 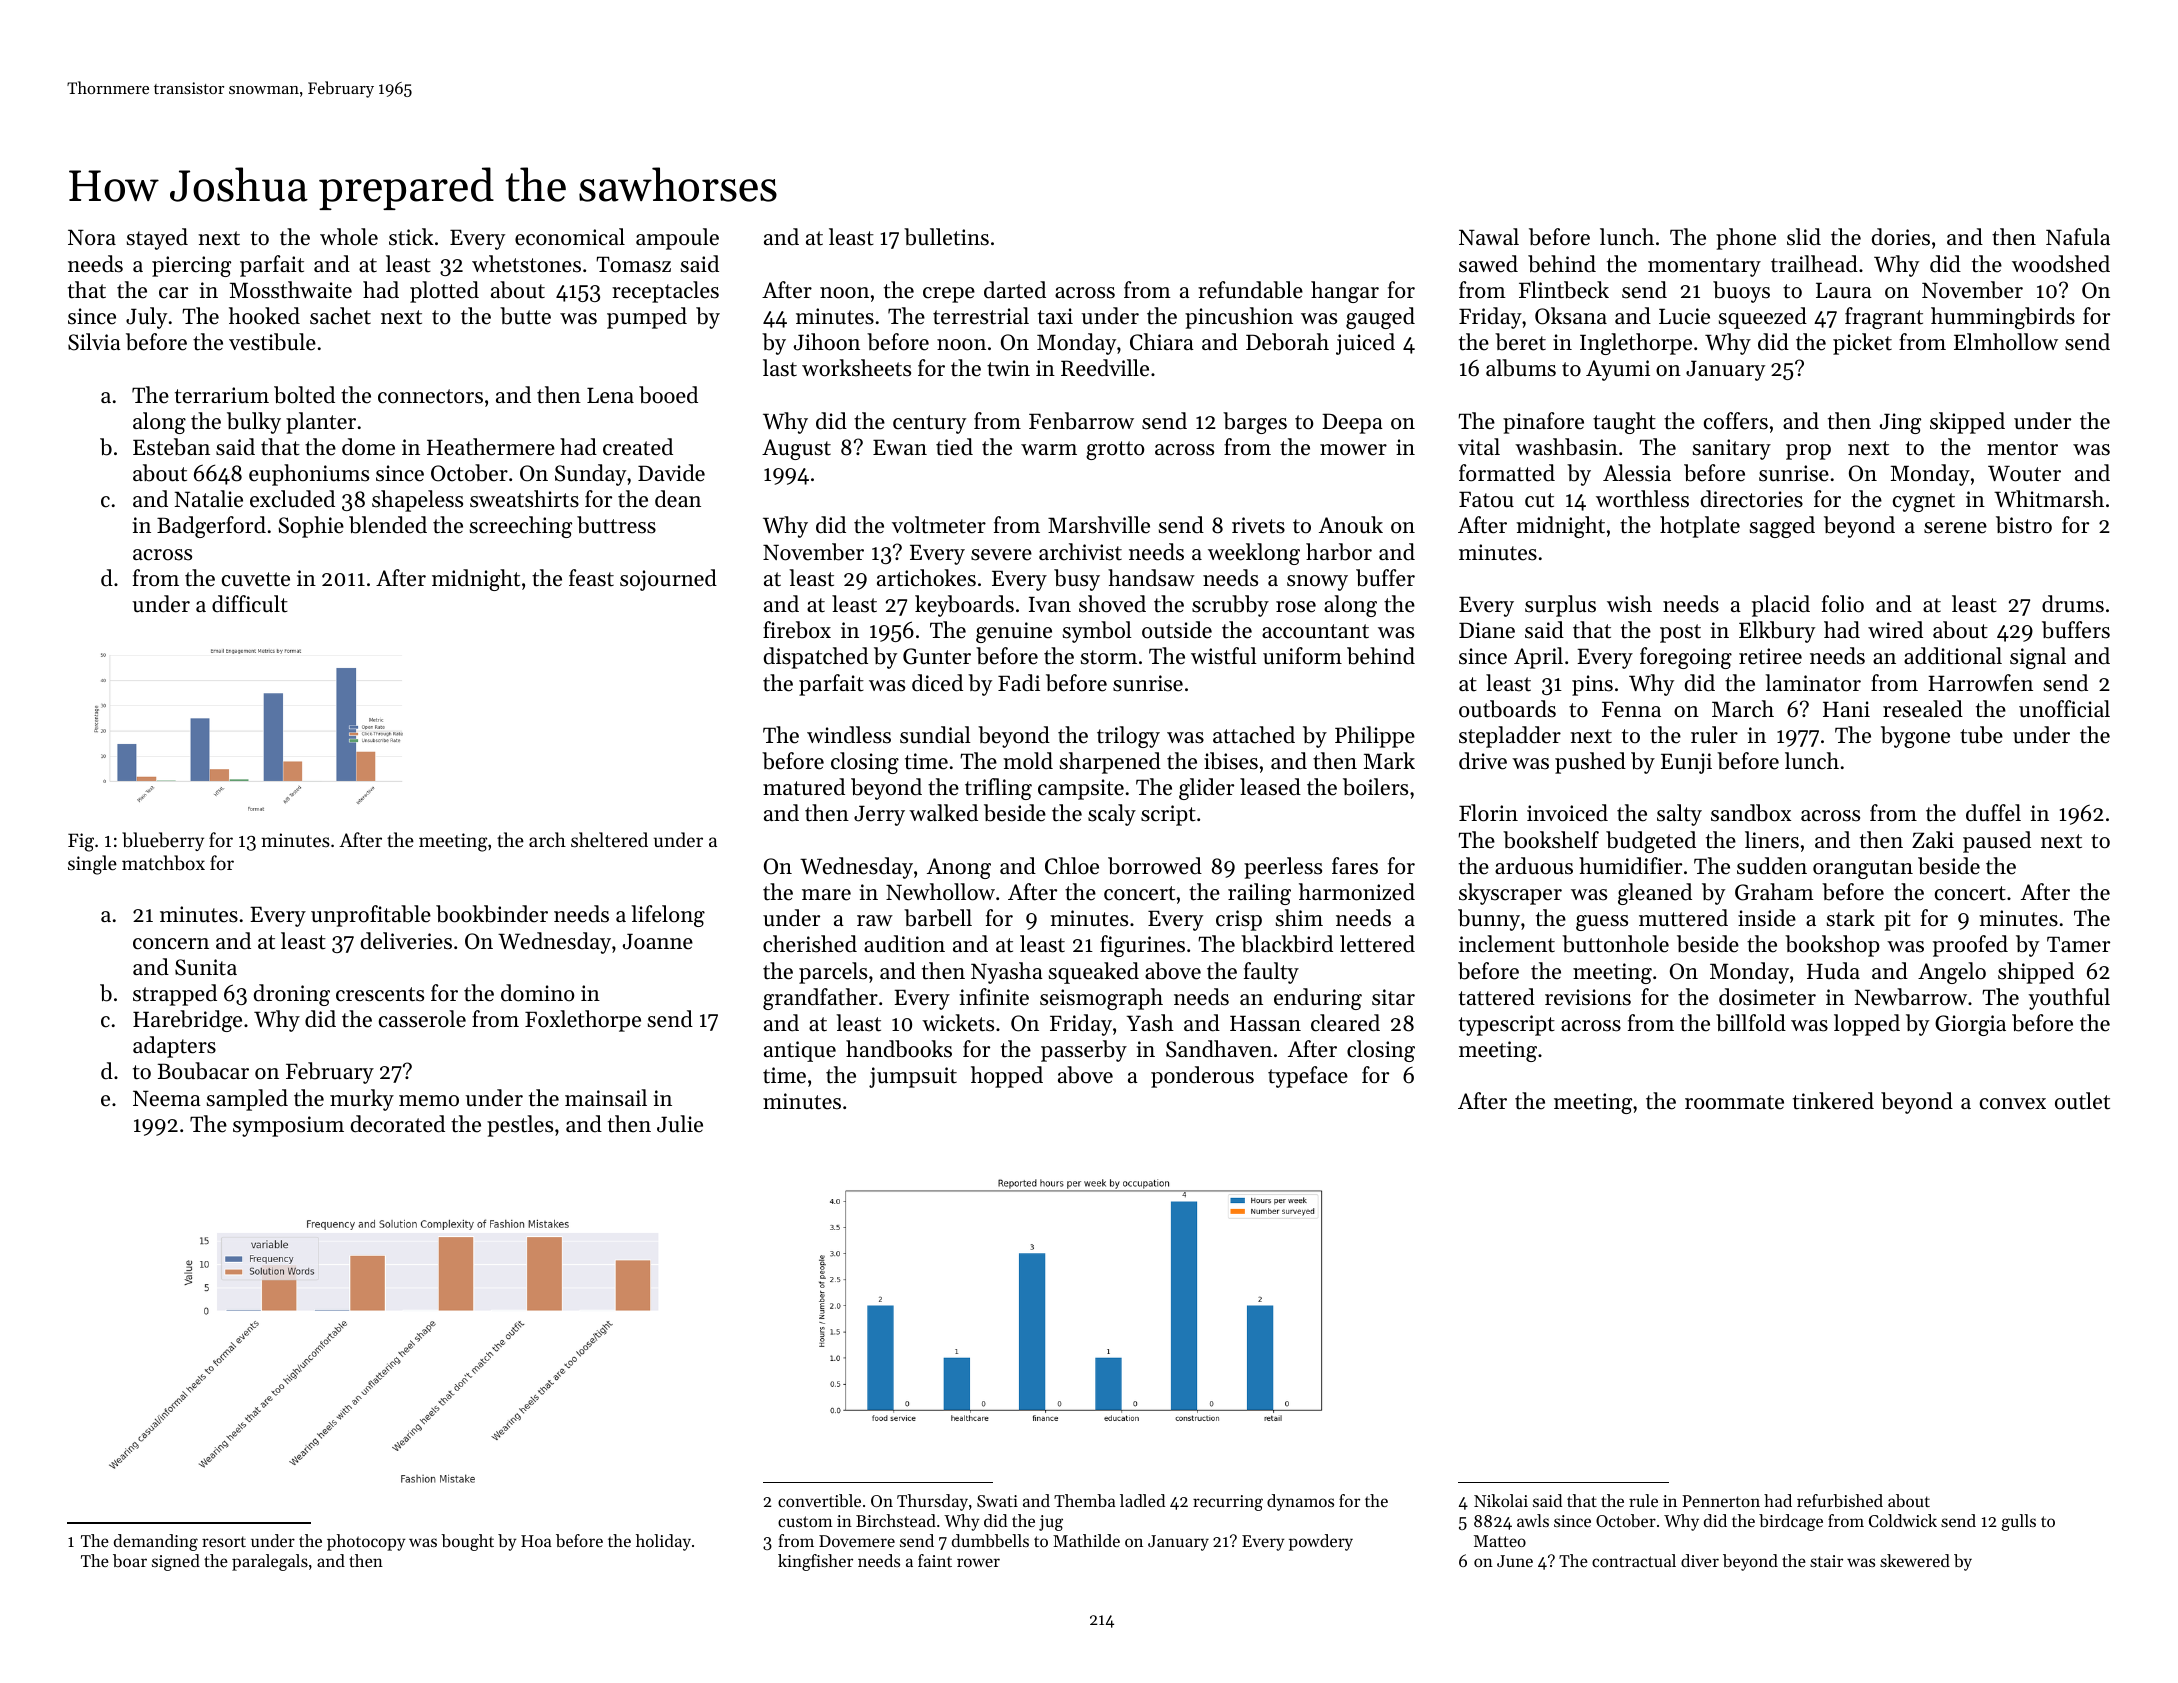 What do you see at coordinates (1007, 1077) in the screenshot?
I see `hopped` at bounding box center [1007, 1077].
